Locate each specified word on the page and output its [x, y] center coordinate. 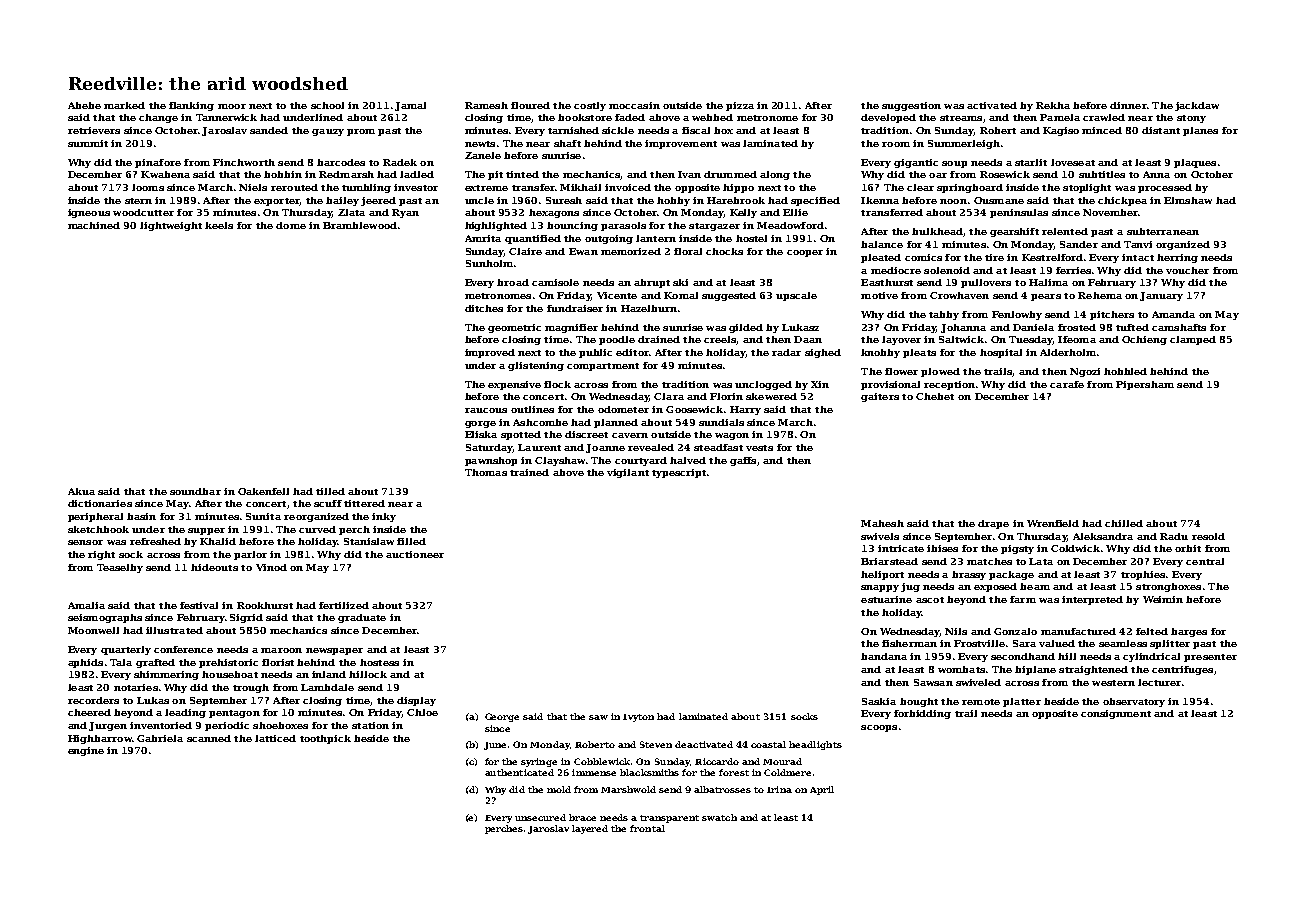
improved [490, 353]
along [775, 175]
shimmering [166, 675]
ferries [1073, 270]
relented [1065, 231]
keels [219, 225]
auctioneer [415, 554]
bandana [884, 656]
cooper [805, 253]
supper [206, 531]
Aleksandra [1103, 536]
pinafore [158, 163]
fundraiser [575, 308]
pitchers [1112, 315]
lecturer [1159, 682]
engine [86, 751]
